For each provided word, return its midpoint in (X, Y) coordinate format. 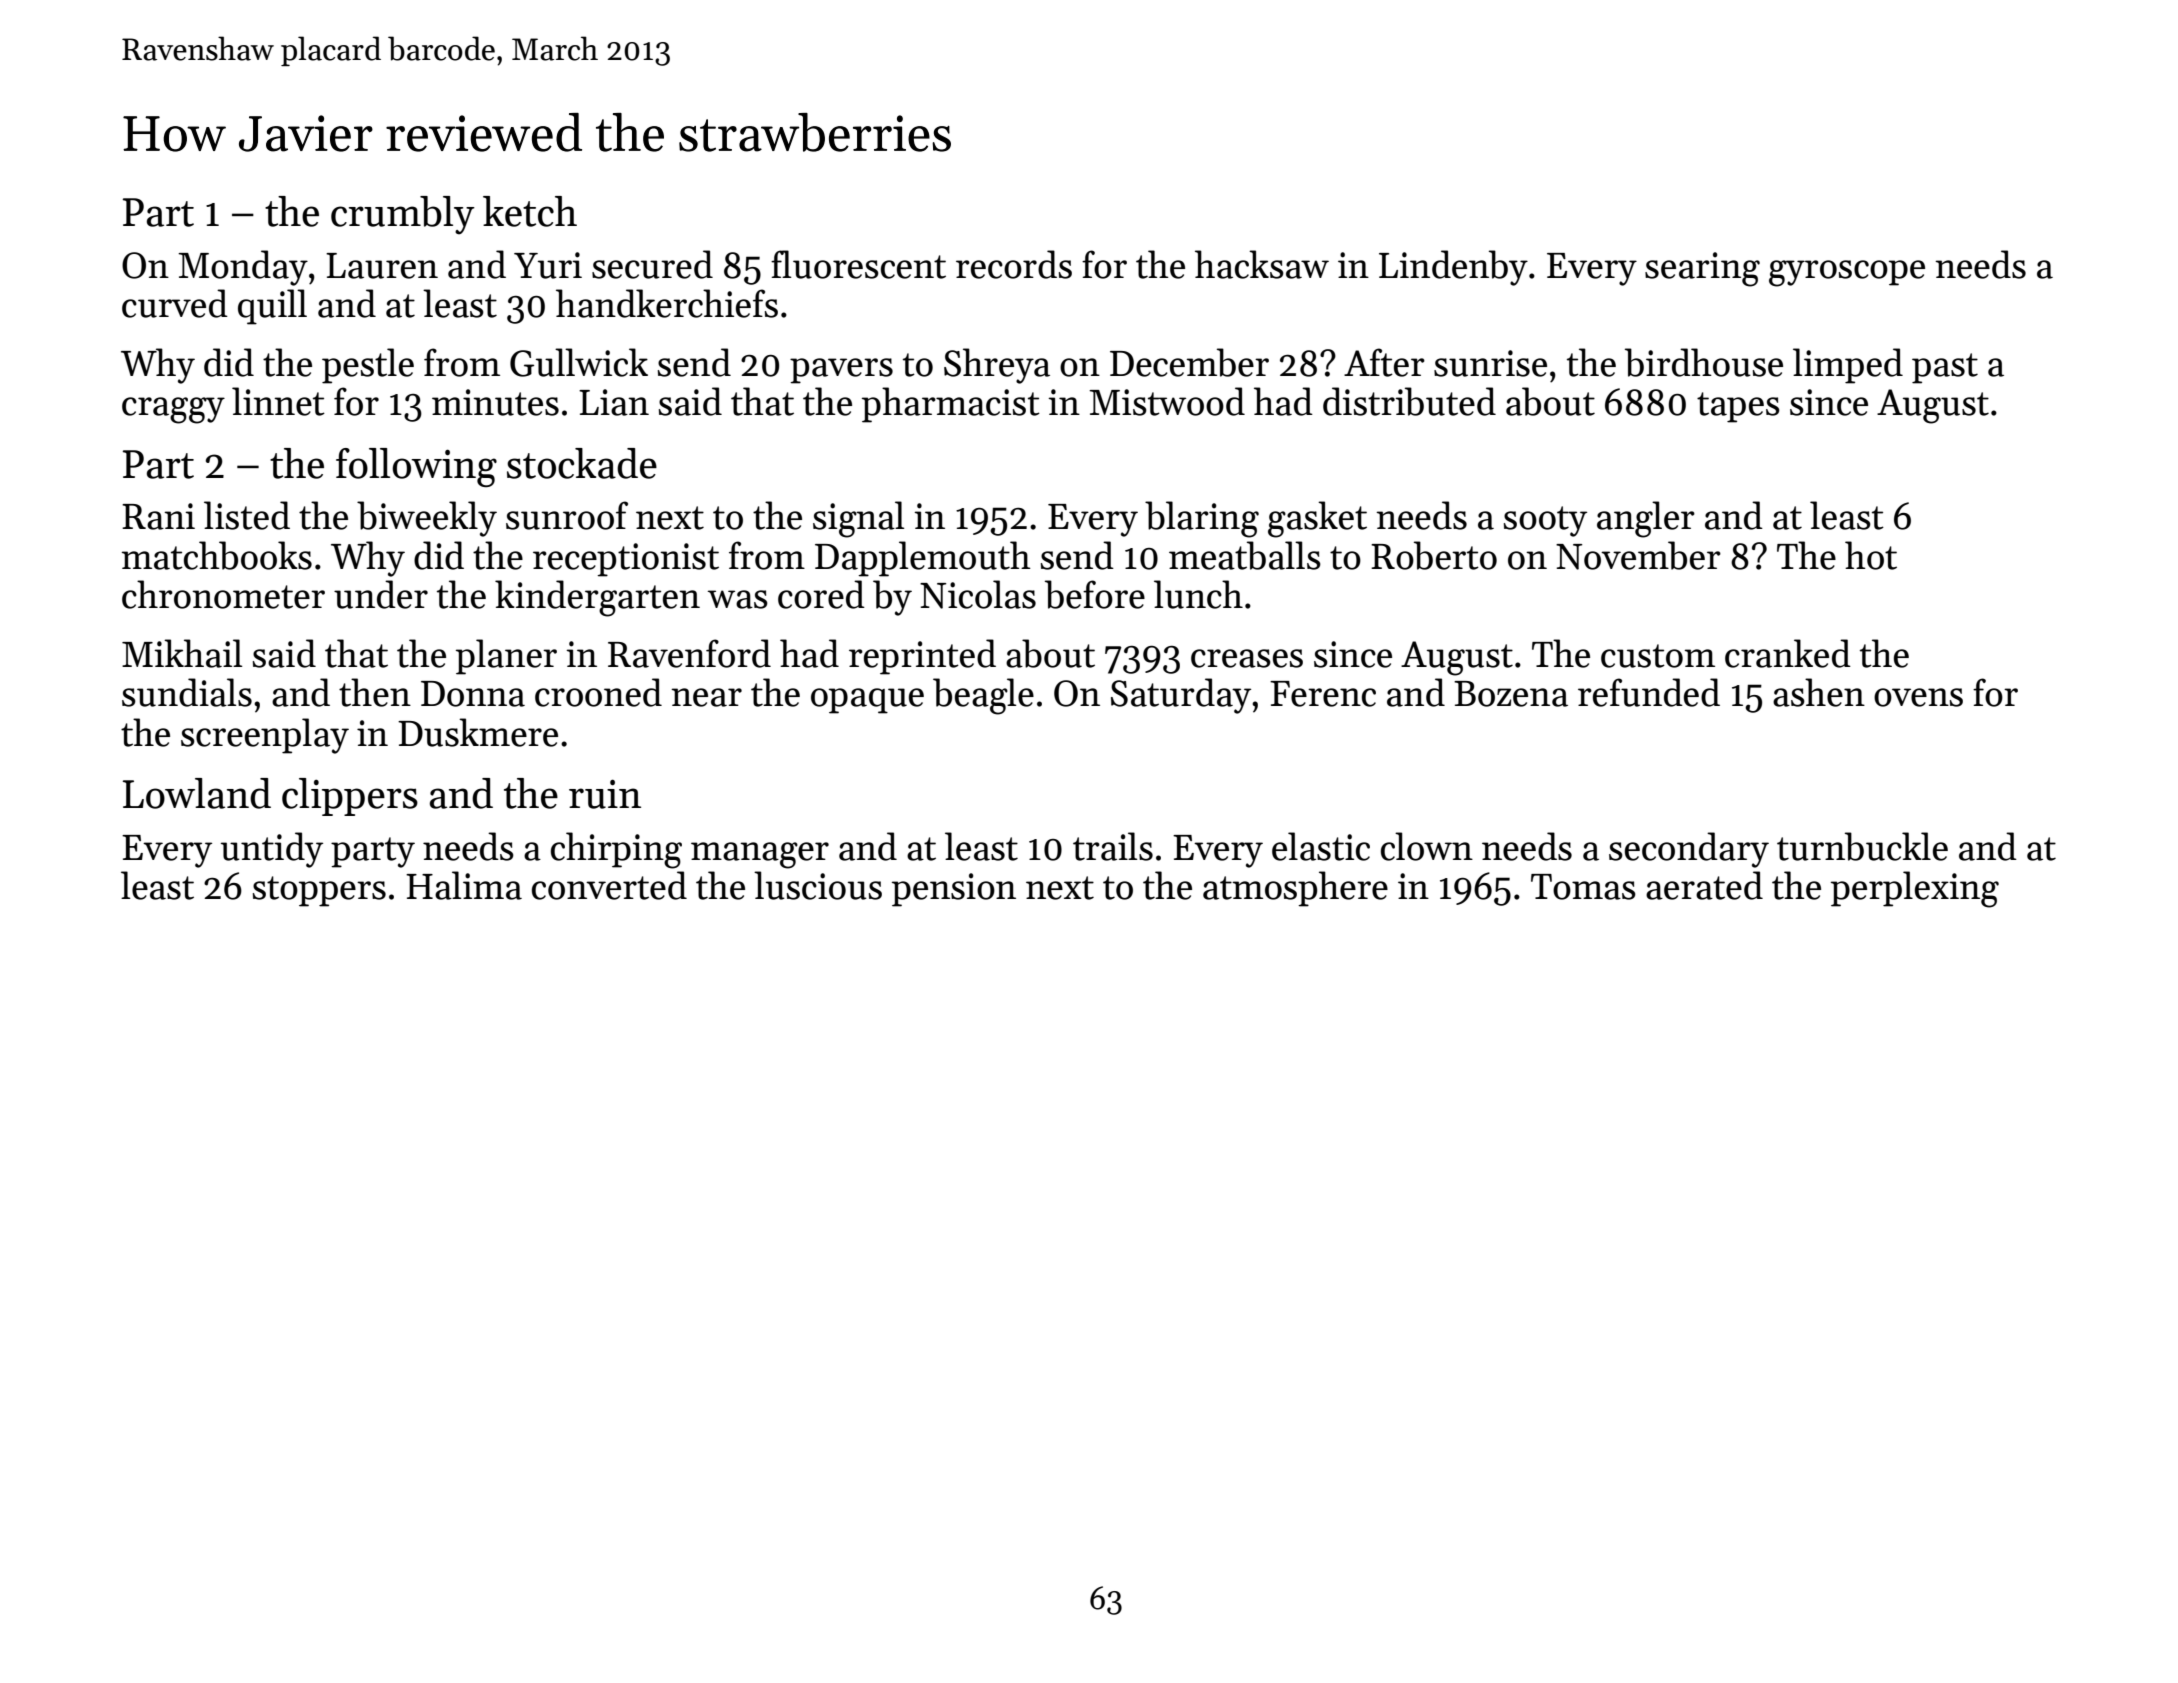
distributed (1409, 401)
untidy (272, 850)
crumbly (403, 215)
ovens (1918, 697)
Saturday (1181, 696)
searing (1702, 269)
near (706, 697)
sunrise (1490, 363)
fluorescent (858, 264)
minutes (495, 402)
